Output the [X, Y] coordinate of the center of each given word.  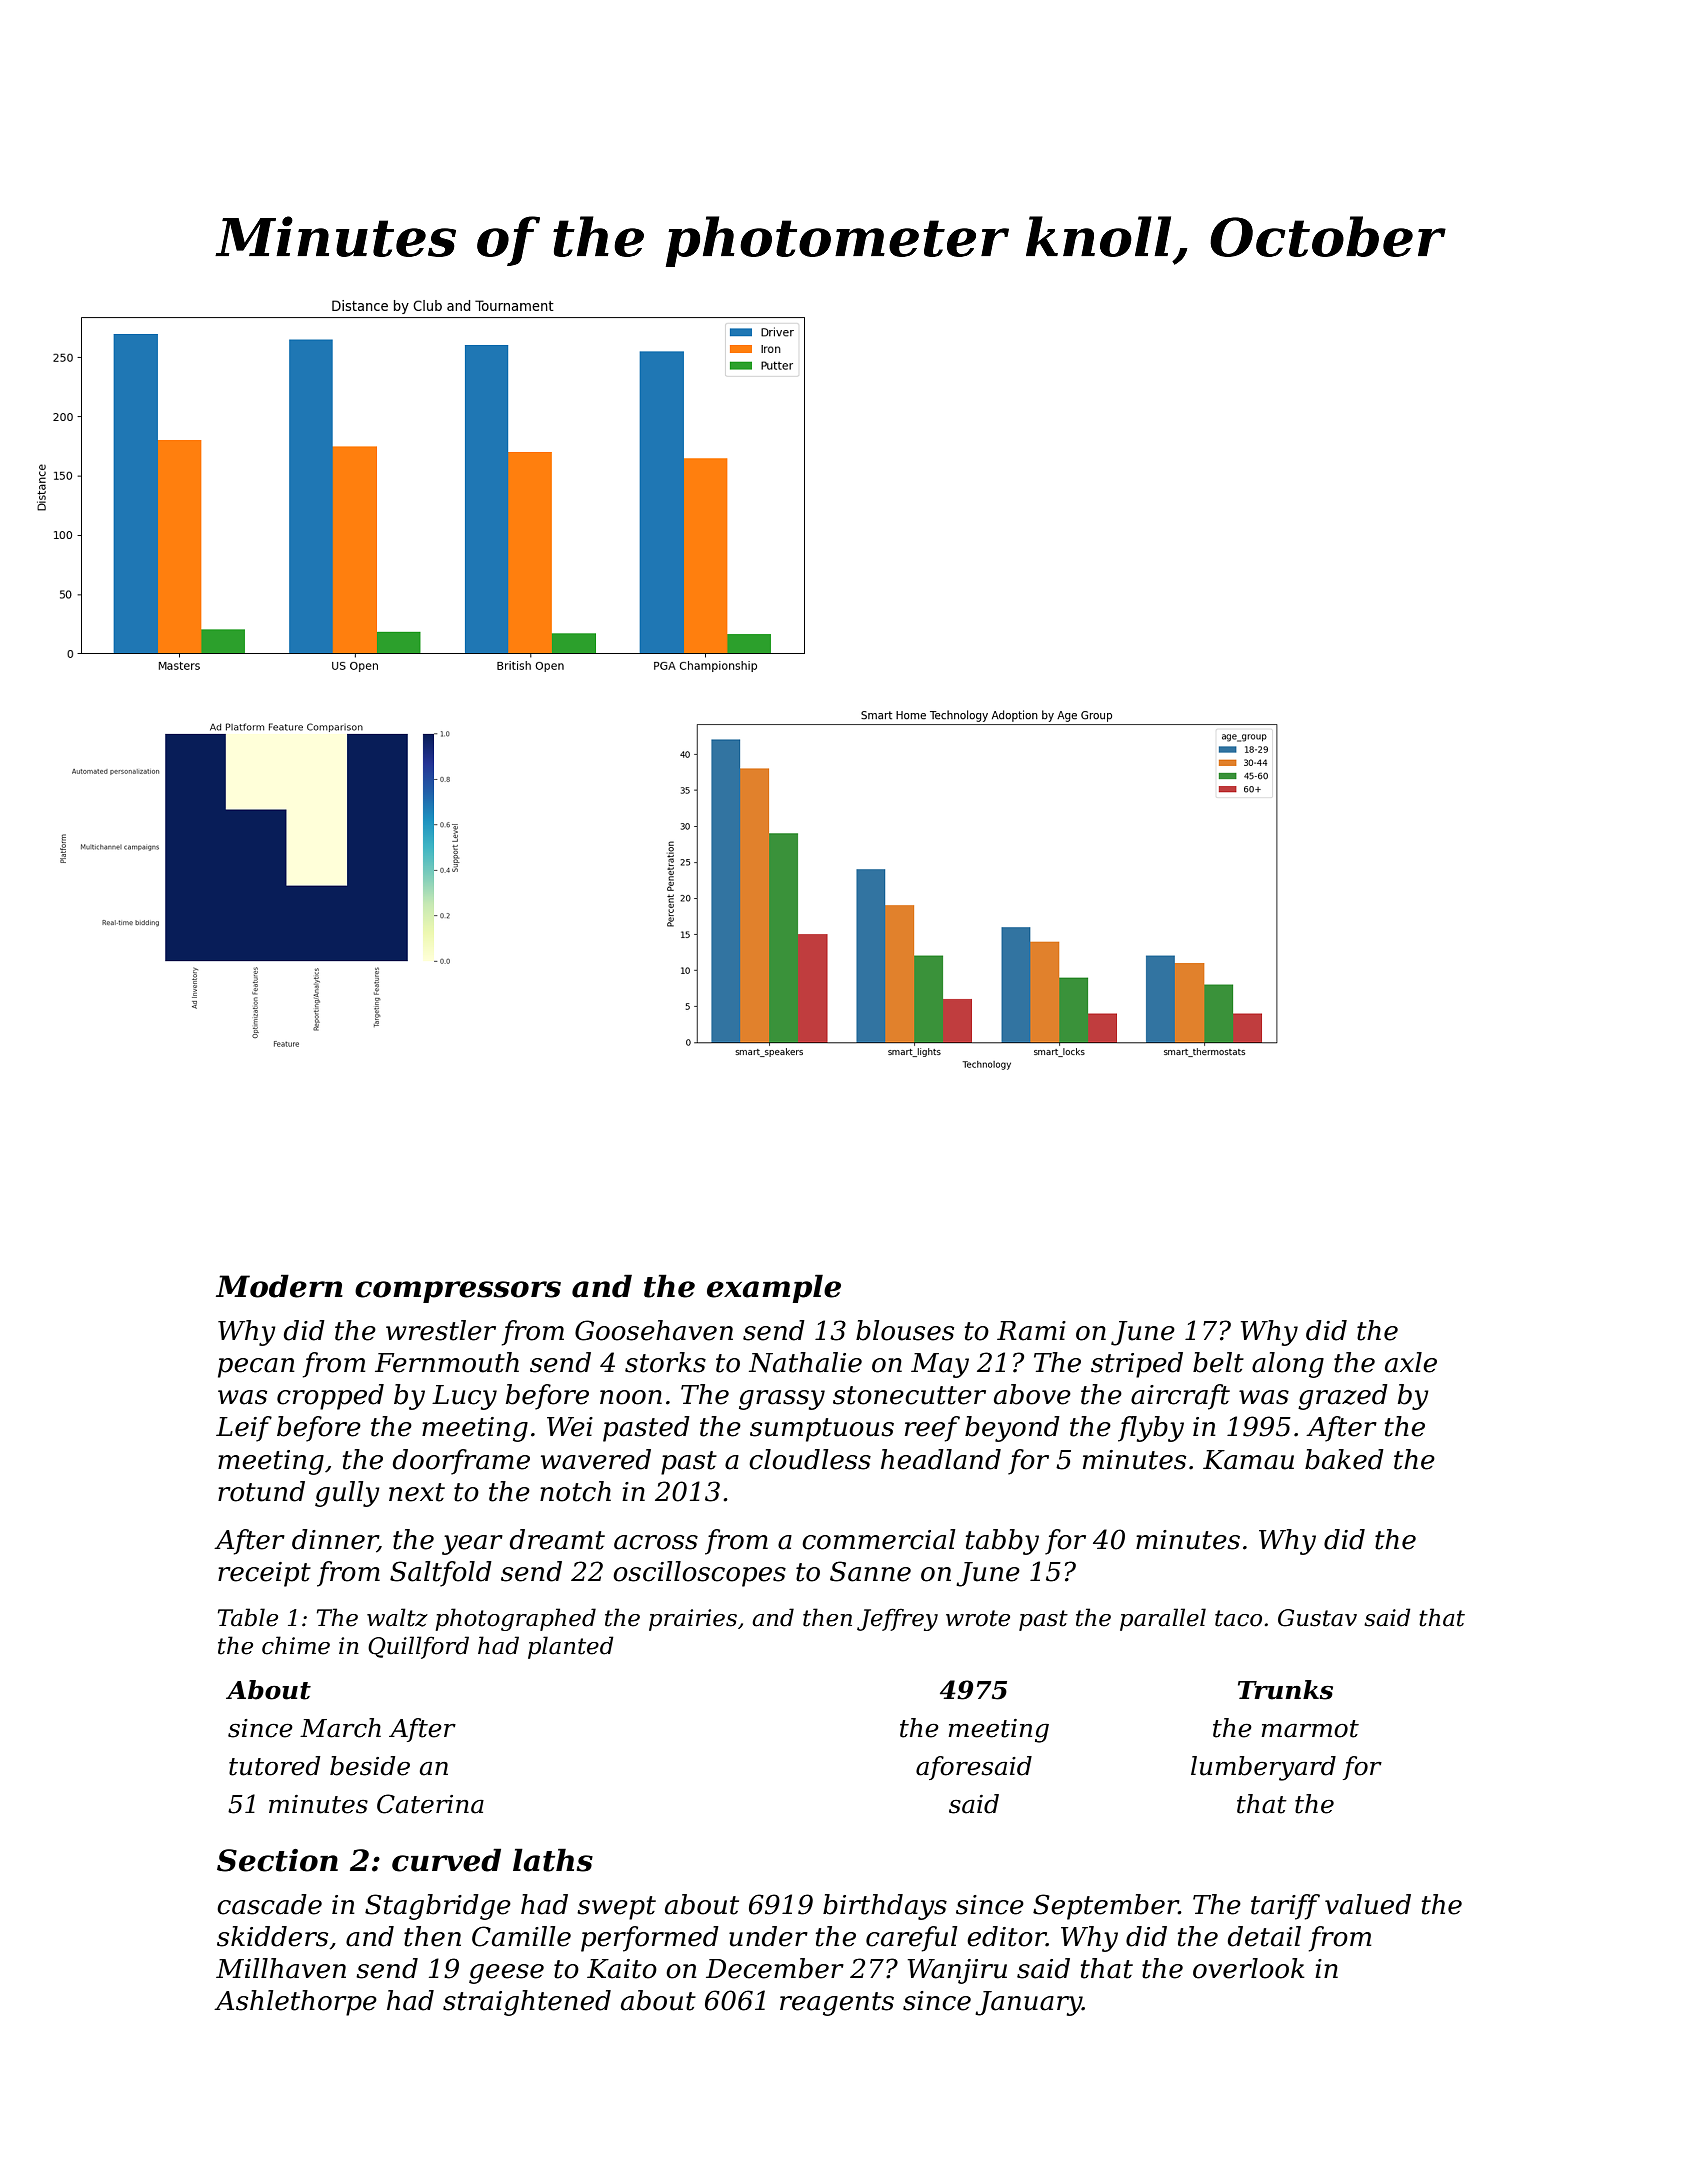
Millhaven [281, 1968]
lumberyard [1263, 1768]
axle [1411, 1362]
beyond [1012, 1429]
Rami [1031, 1331]
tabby [1002, 1542]
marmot [1310, 1729]
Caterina [430, 1804]
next [417, 1492]
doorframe [461, 1462]
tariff [1285, 1907]
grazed [1343, 1397]
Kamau [1248, 1460]
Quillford [418, 1647]
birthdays [885, 1907]
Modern [279, 1286]
